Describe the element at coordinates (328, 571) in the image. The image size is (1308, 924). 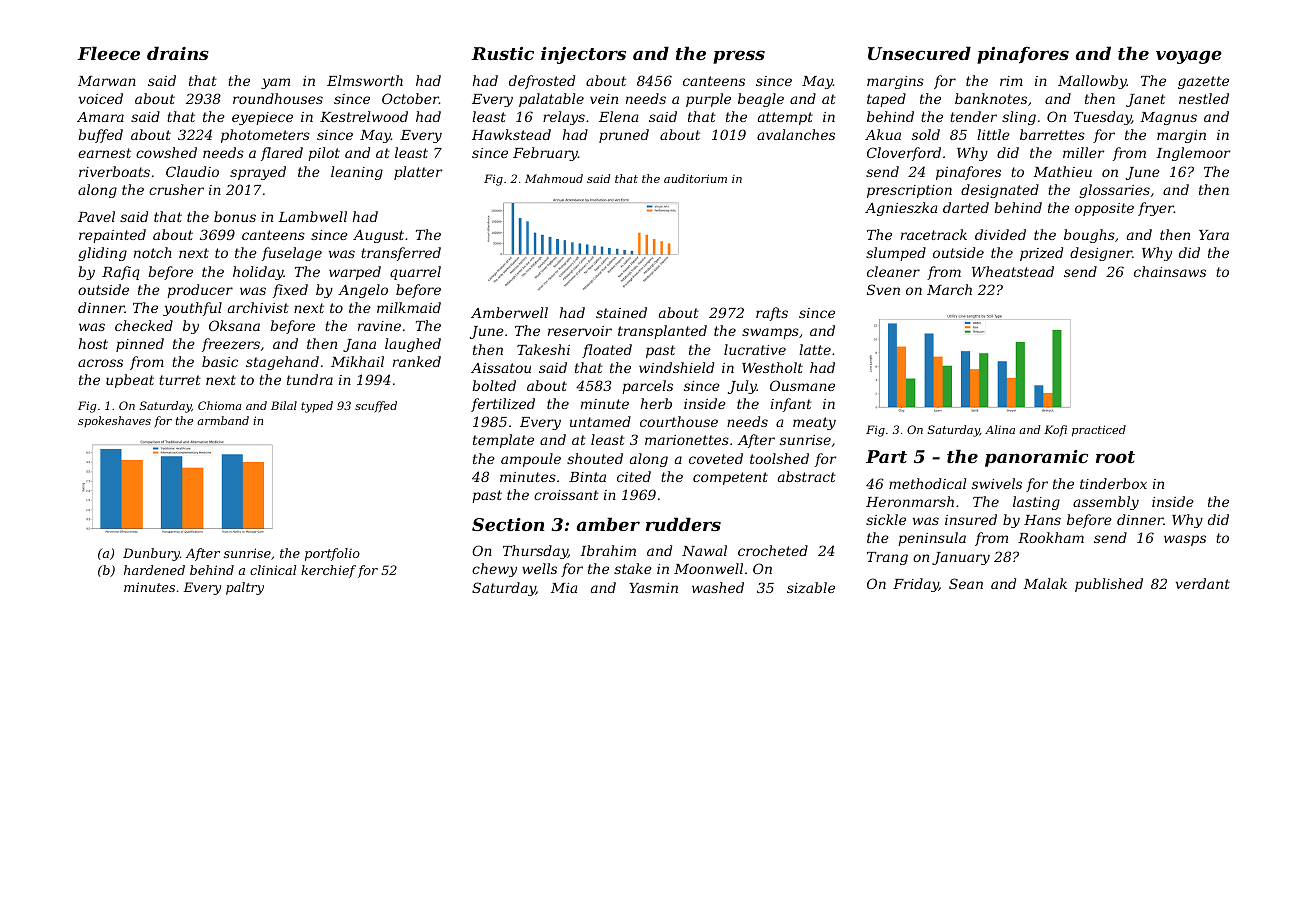
I see `kerchief` at that location.
